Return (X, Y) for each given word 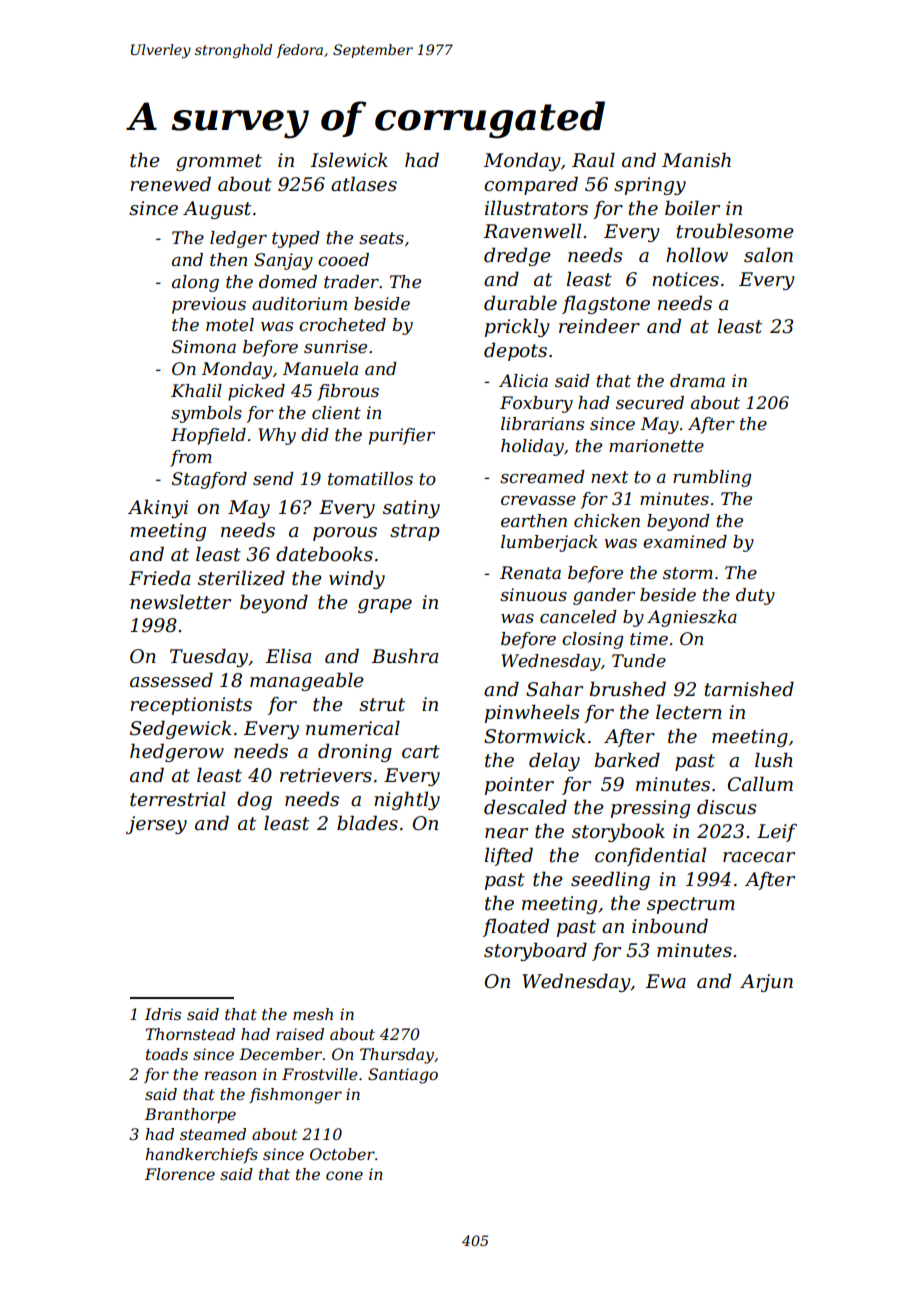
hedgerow (177, 752)
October (342, 1154)
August (217, 210)
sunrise (335, 347)
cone (344, 1175)
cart (421, 752)
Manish (696, 160)
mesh (313, 1014)
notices (685, 279)
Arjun (766, 983)
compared (531, 185)
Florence (180, 1174)
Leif (777, 833)
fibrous (348, 392)
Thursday (397, 1056)
